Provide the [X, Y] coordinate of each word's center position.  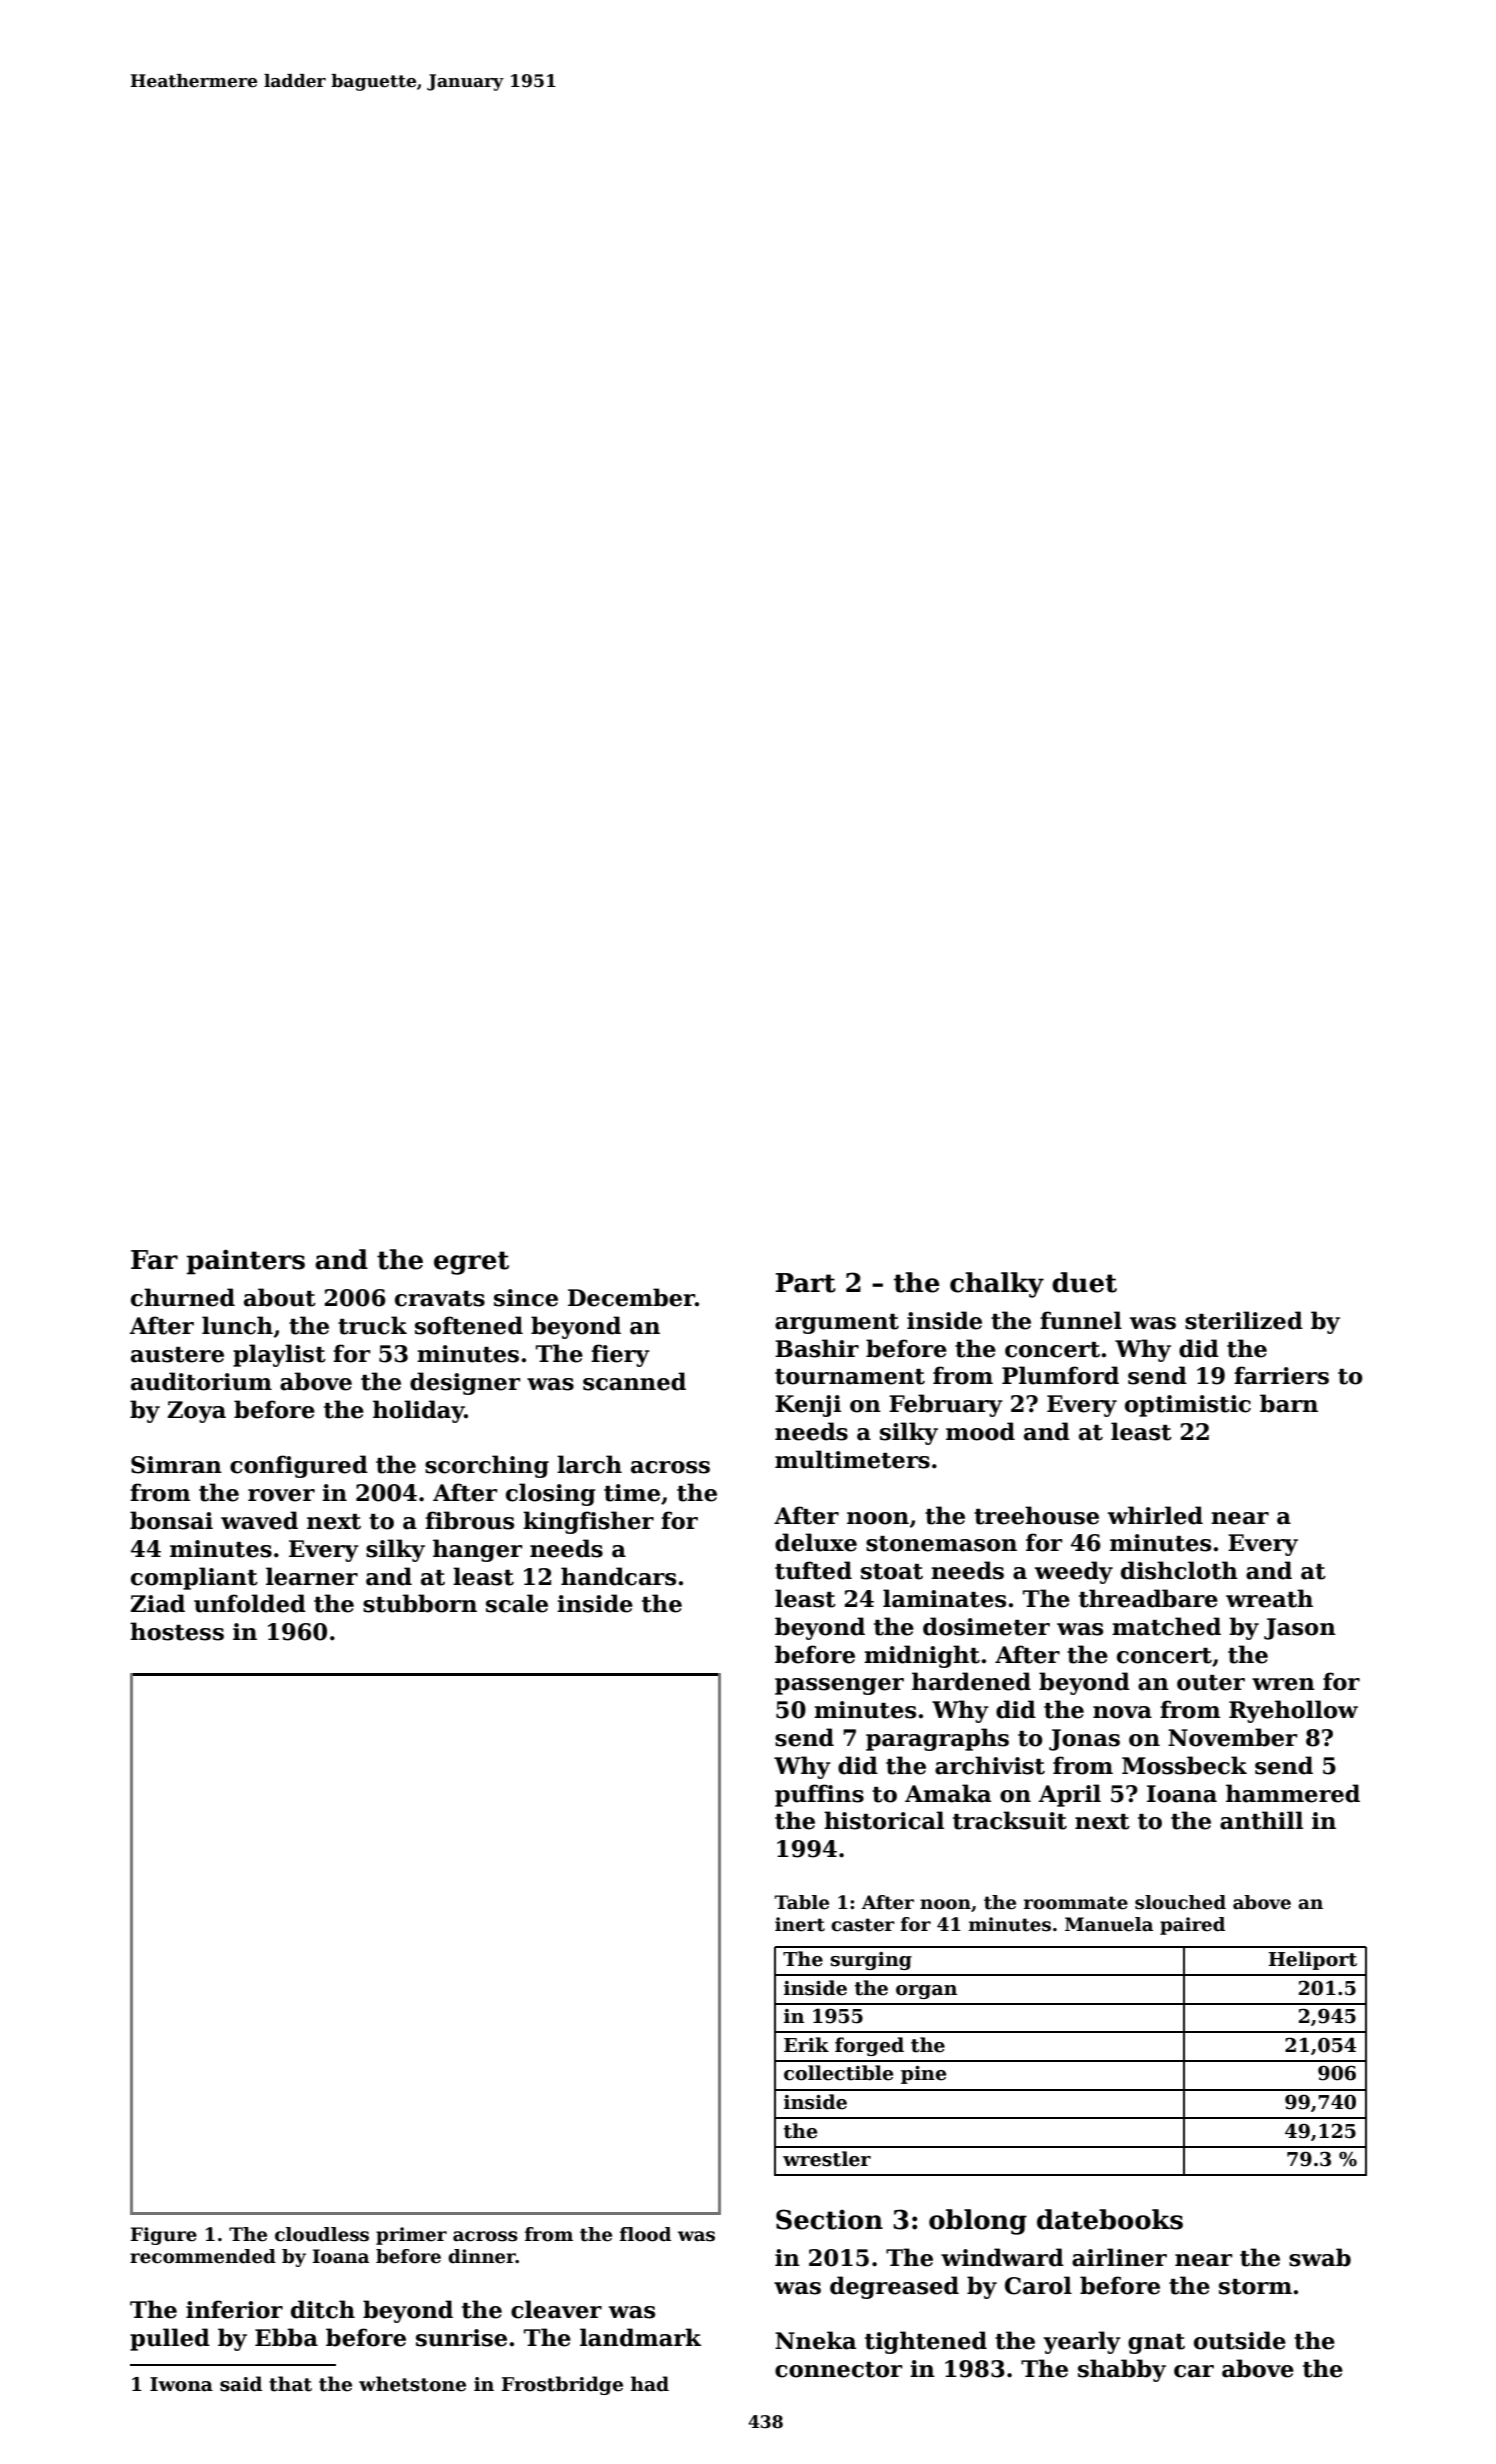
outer [1211, 1683]
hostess [177, 1631]
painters [246, 1262]
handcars [618, 1576]
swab [1320, 2257]
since [526, 1298]
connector [838, 2370]
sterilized [1244, 1320]
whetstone [412, 2384]
